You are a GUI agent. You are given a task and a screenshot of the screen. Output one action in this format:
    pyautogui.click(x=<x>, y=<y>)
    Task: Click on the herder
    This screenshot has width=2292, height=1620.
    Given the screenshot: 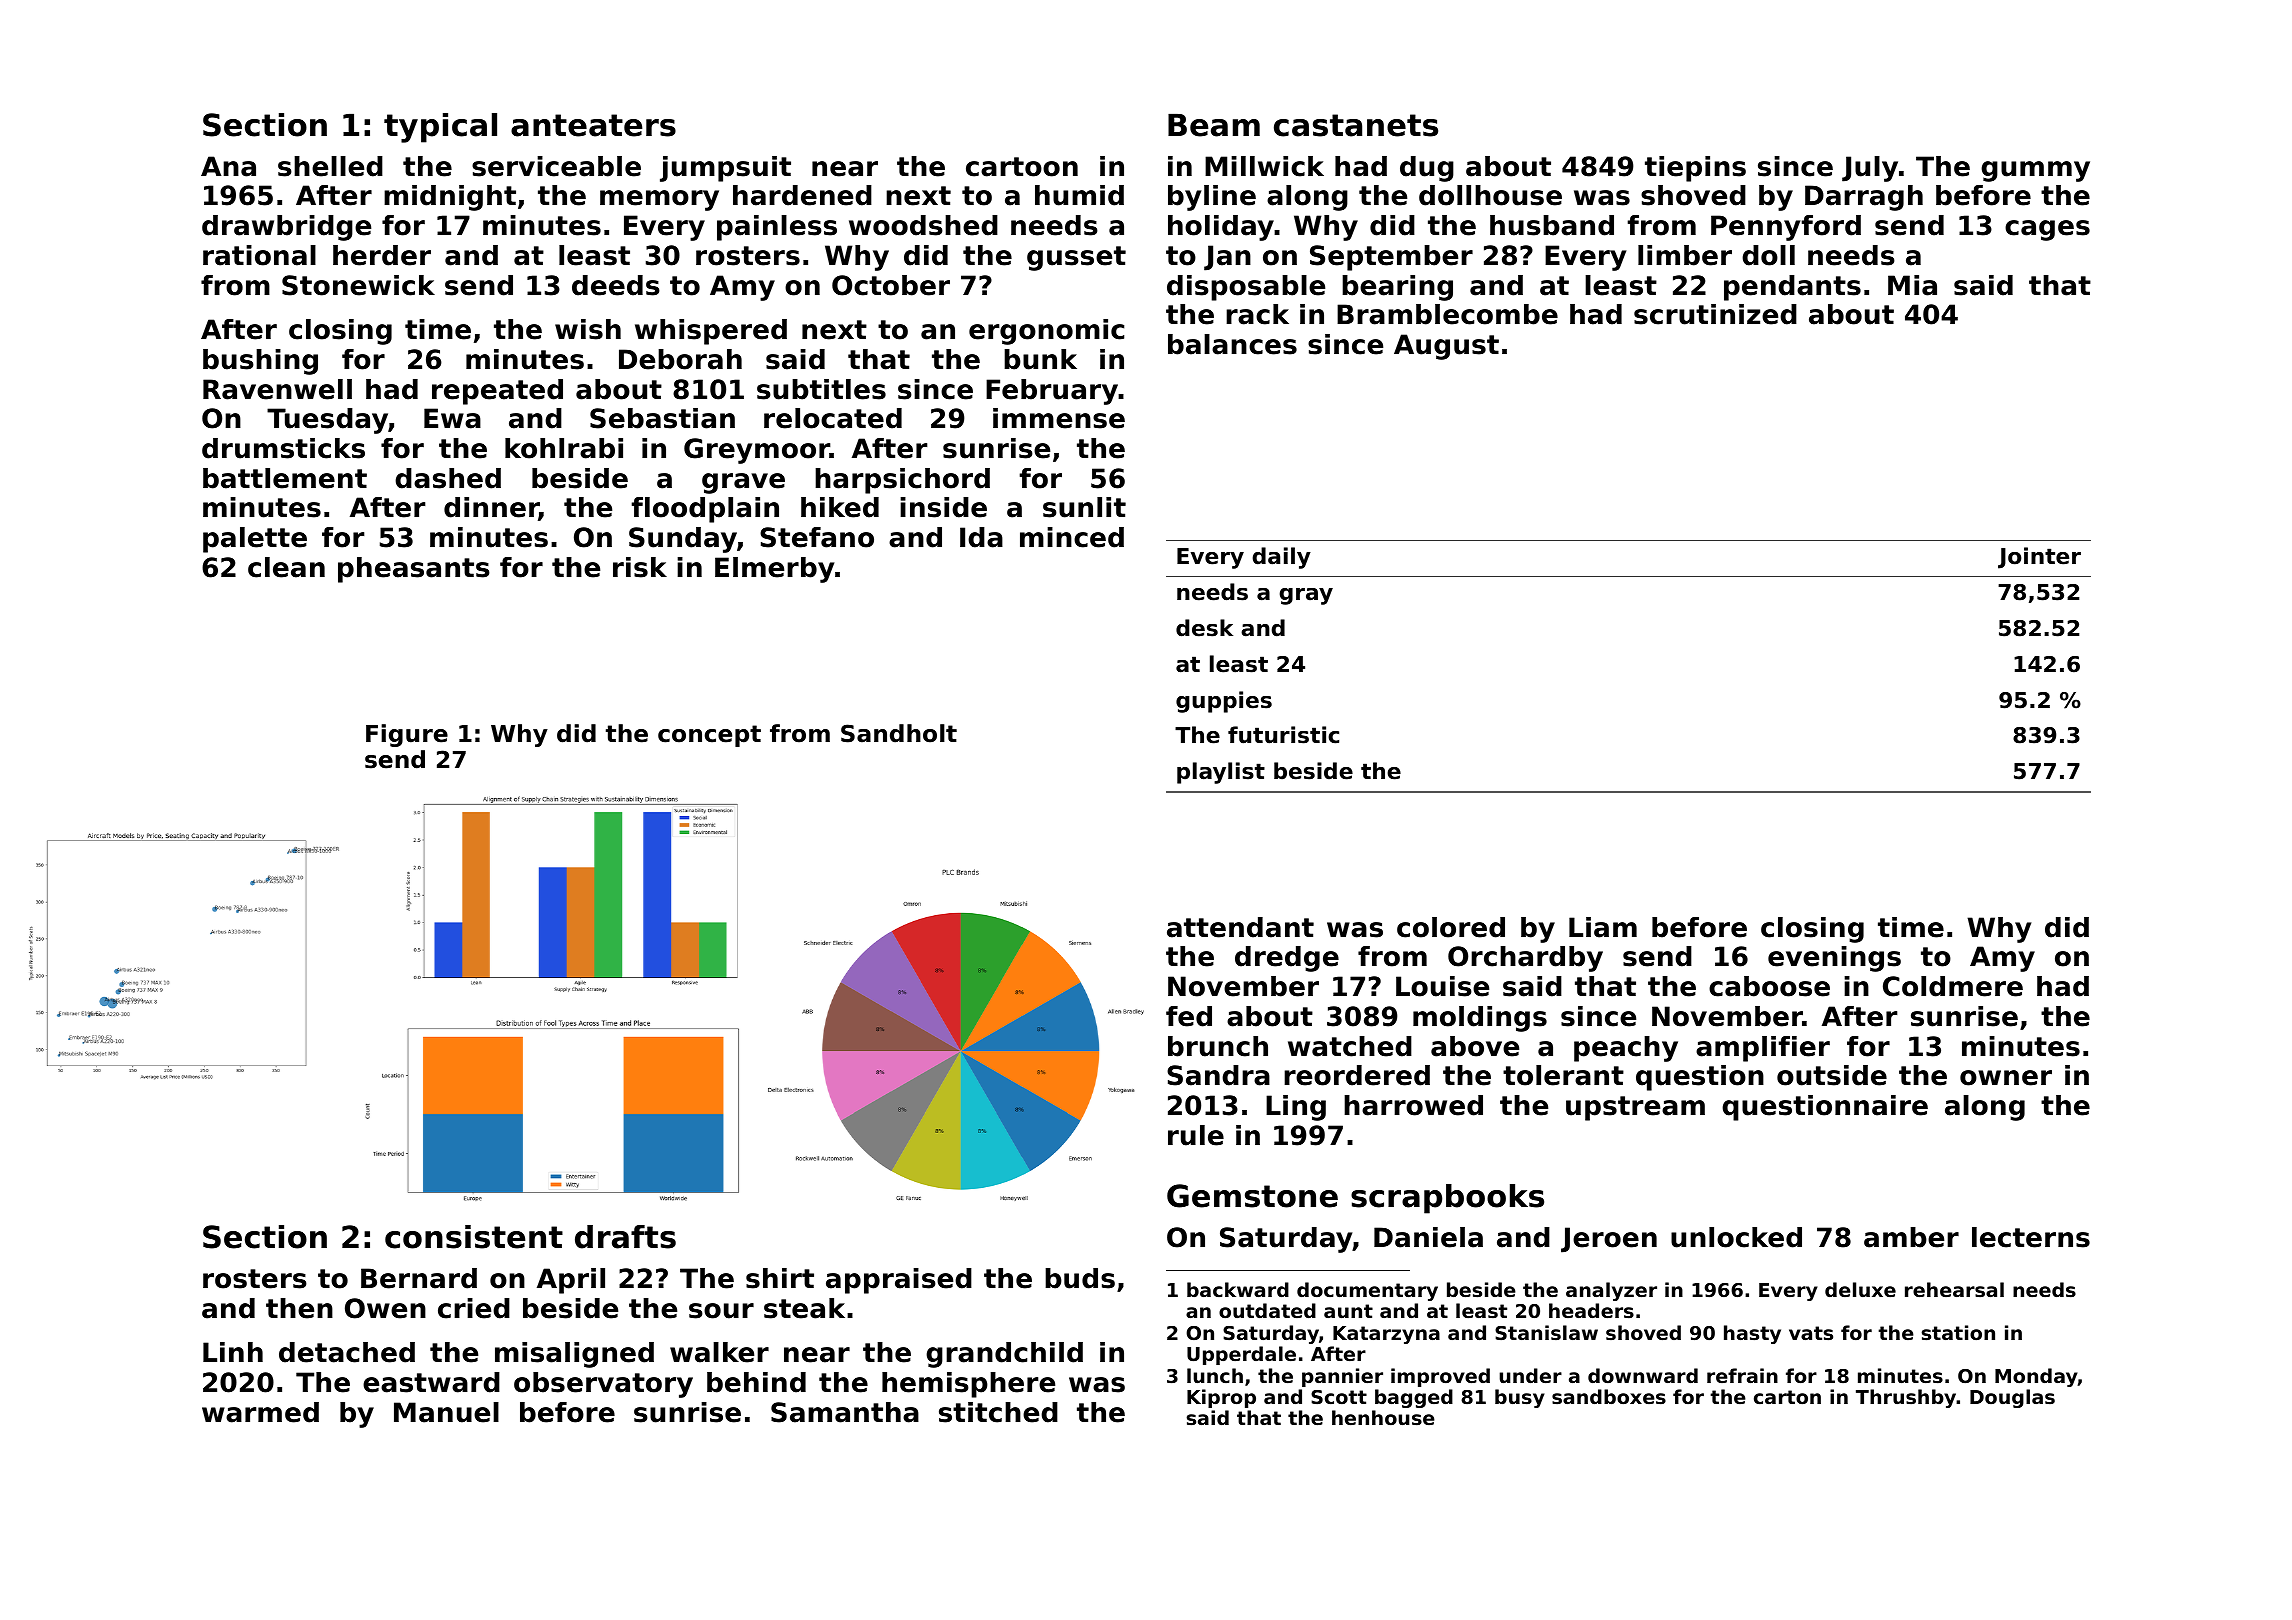 What is the action you would take?
    pyautogui.click(x=382, y=255)
